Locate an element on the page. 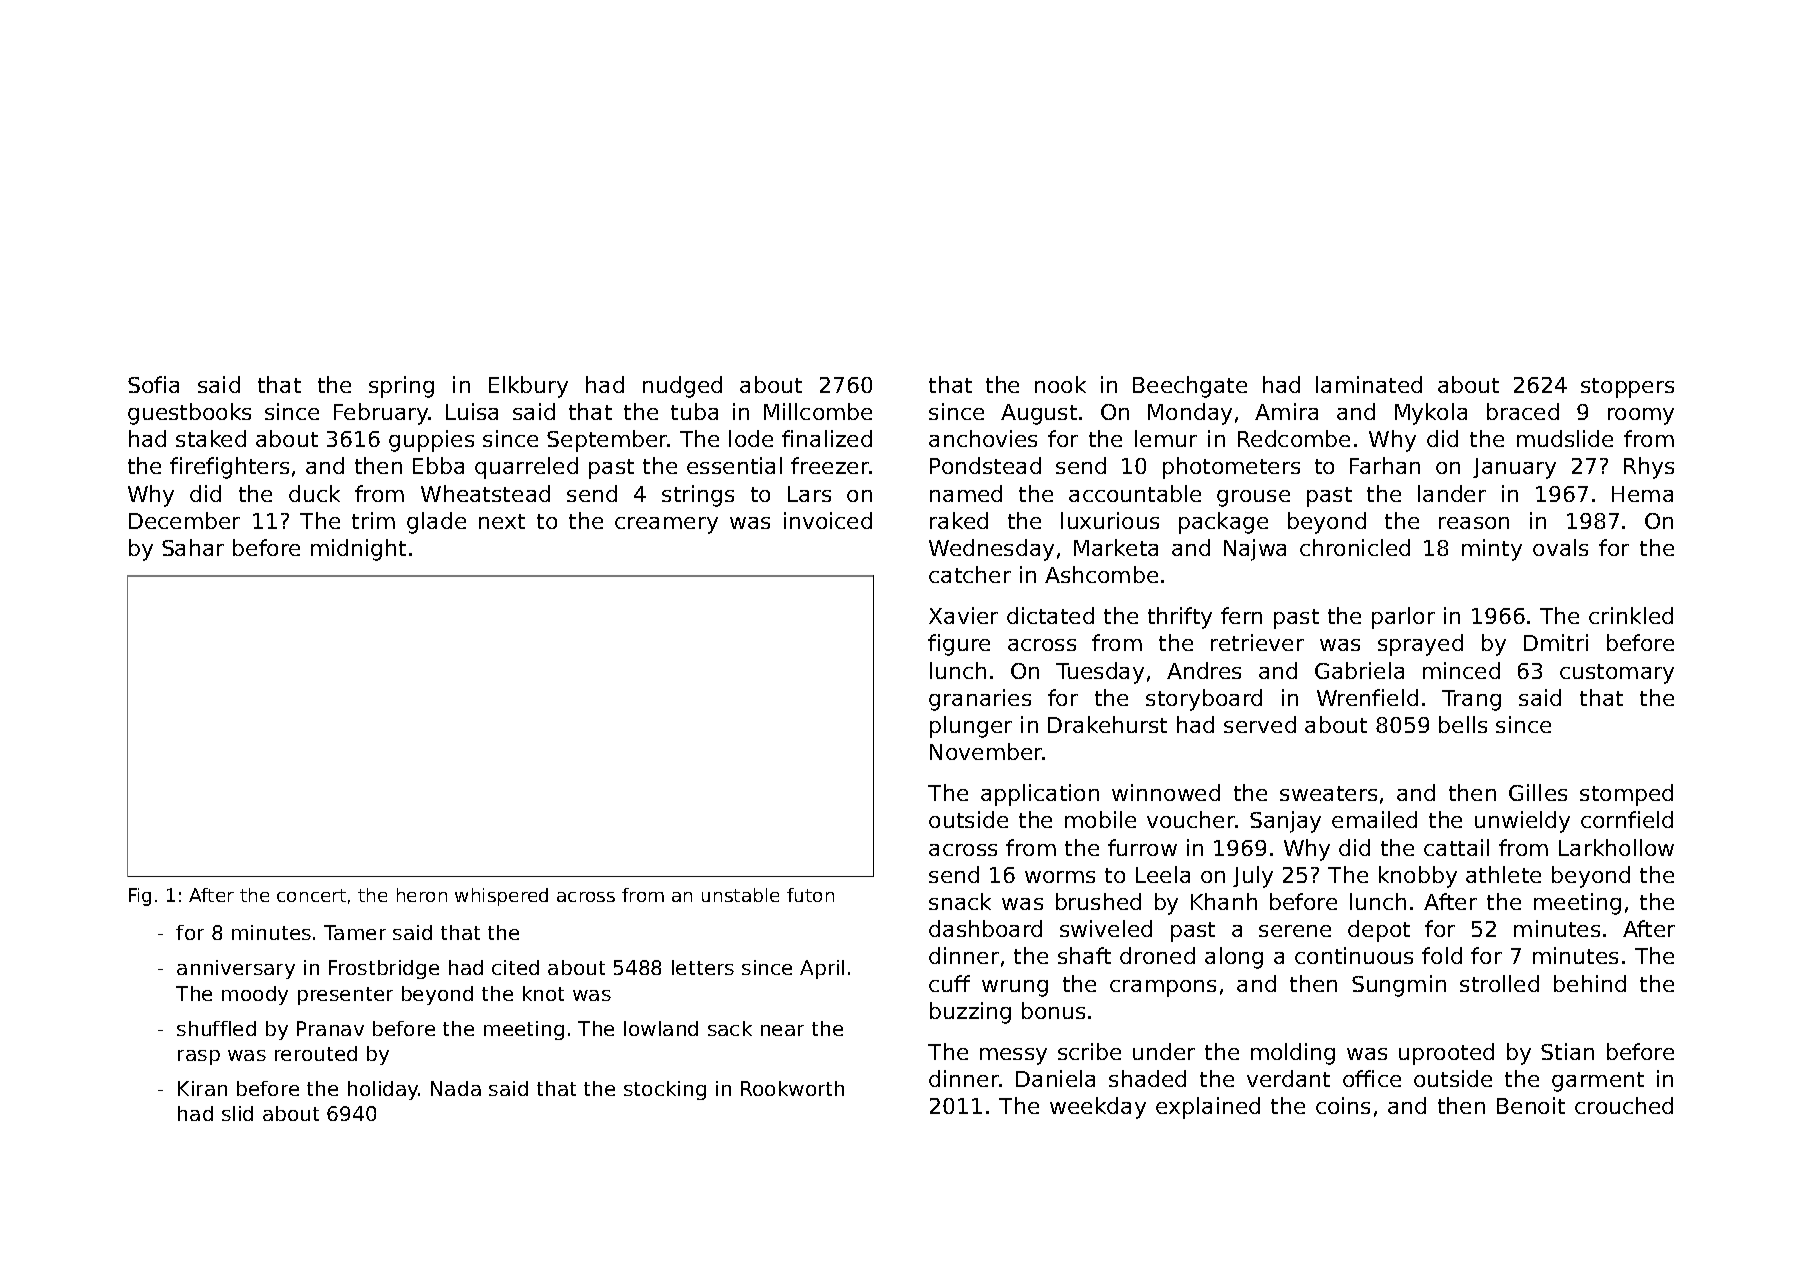 The image size is (1803, 1275). Kiran is located at coordinates (202, 1088).
